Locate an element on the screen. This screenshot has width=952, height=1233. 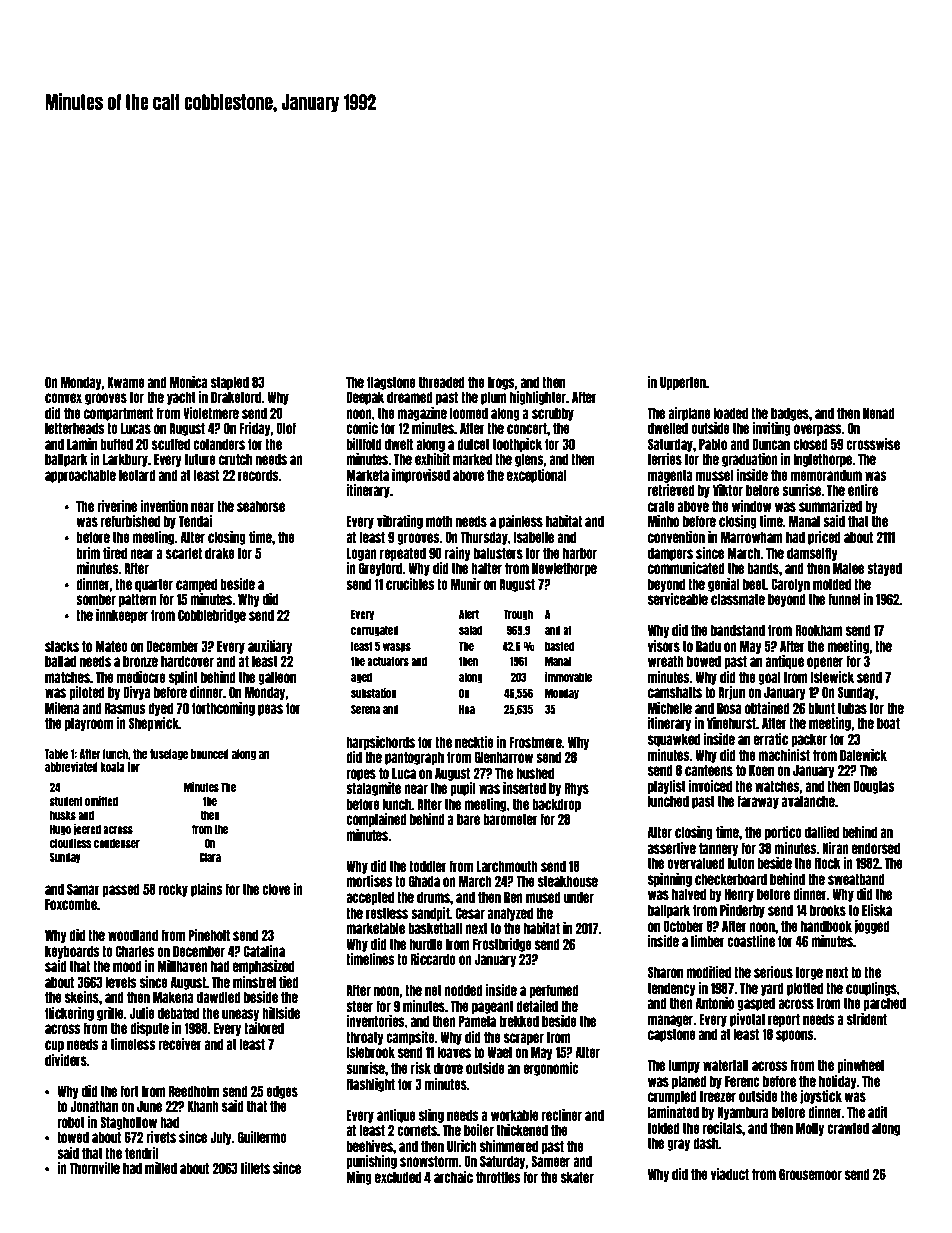
Larchmouth is located at coordinates (507, 866).
